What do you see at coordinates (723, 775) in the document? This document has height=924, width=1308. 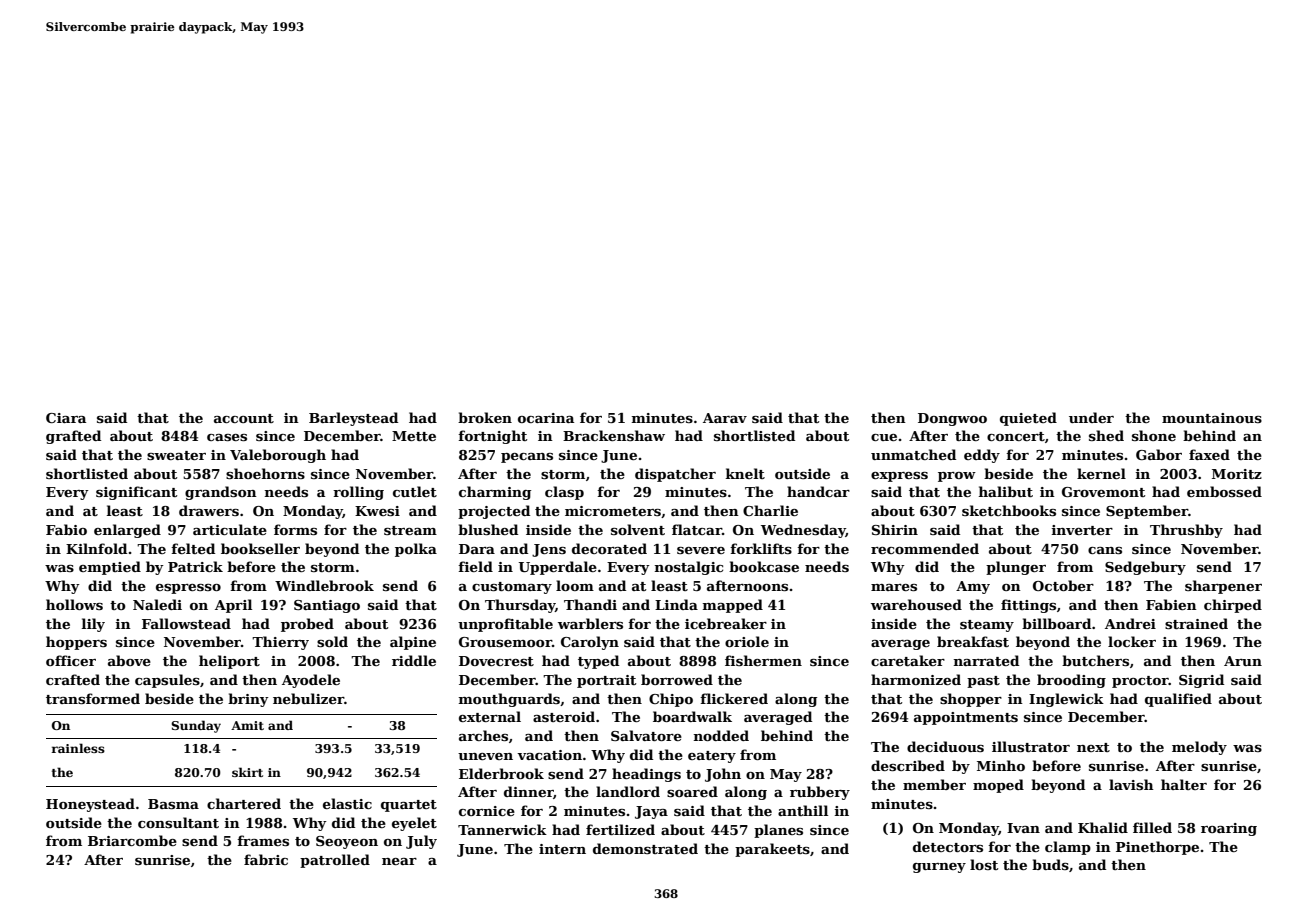 I see `John` at bounding box center [723, 775].
